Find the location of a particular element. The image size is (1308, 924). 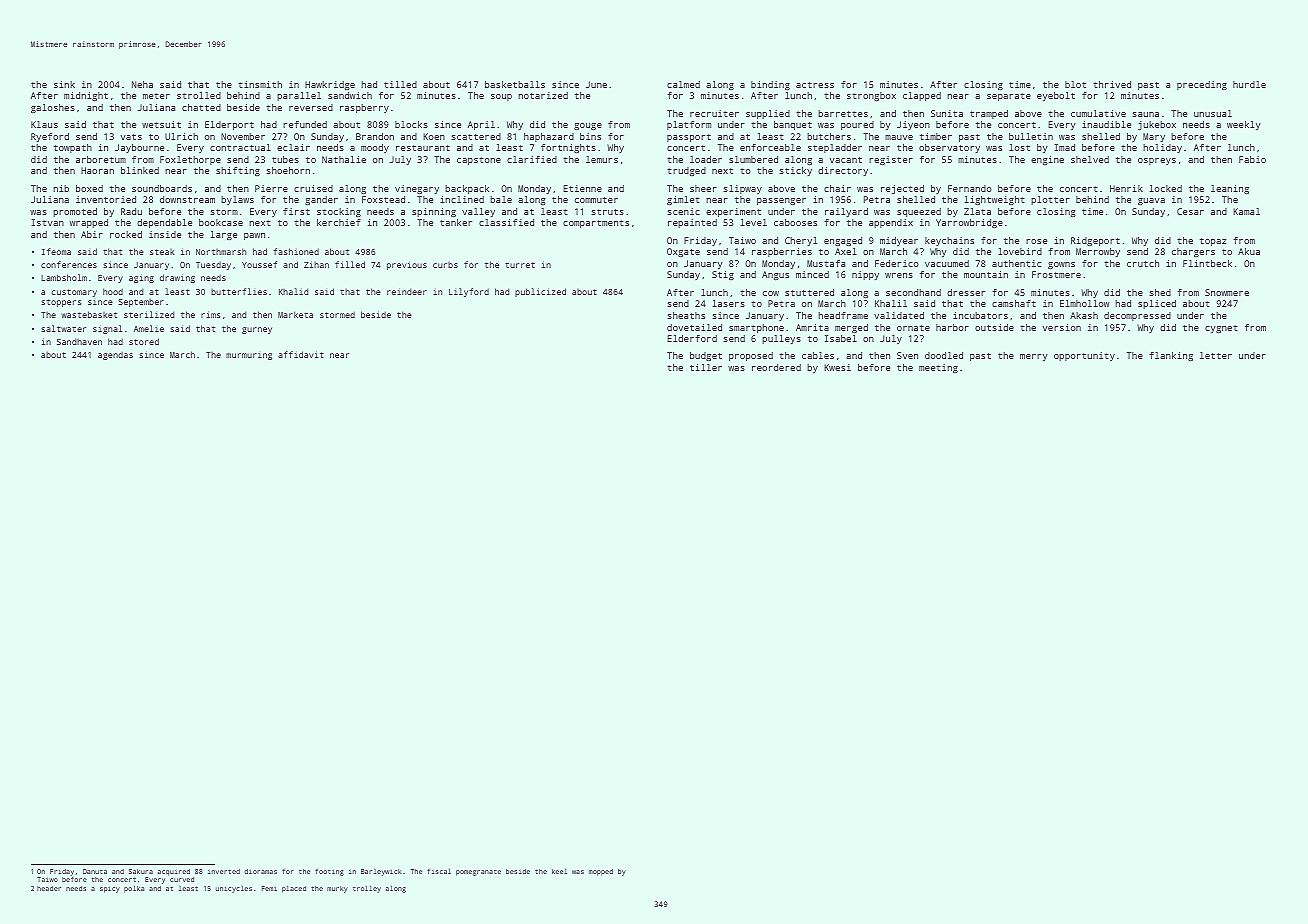

sink is located at coordinates (64, 84).
